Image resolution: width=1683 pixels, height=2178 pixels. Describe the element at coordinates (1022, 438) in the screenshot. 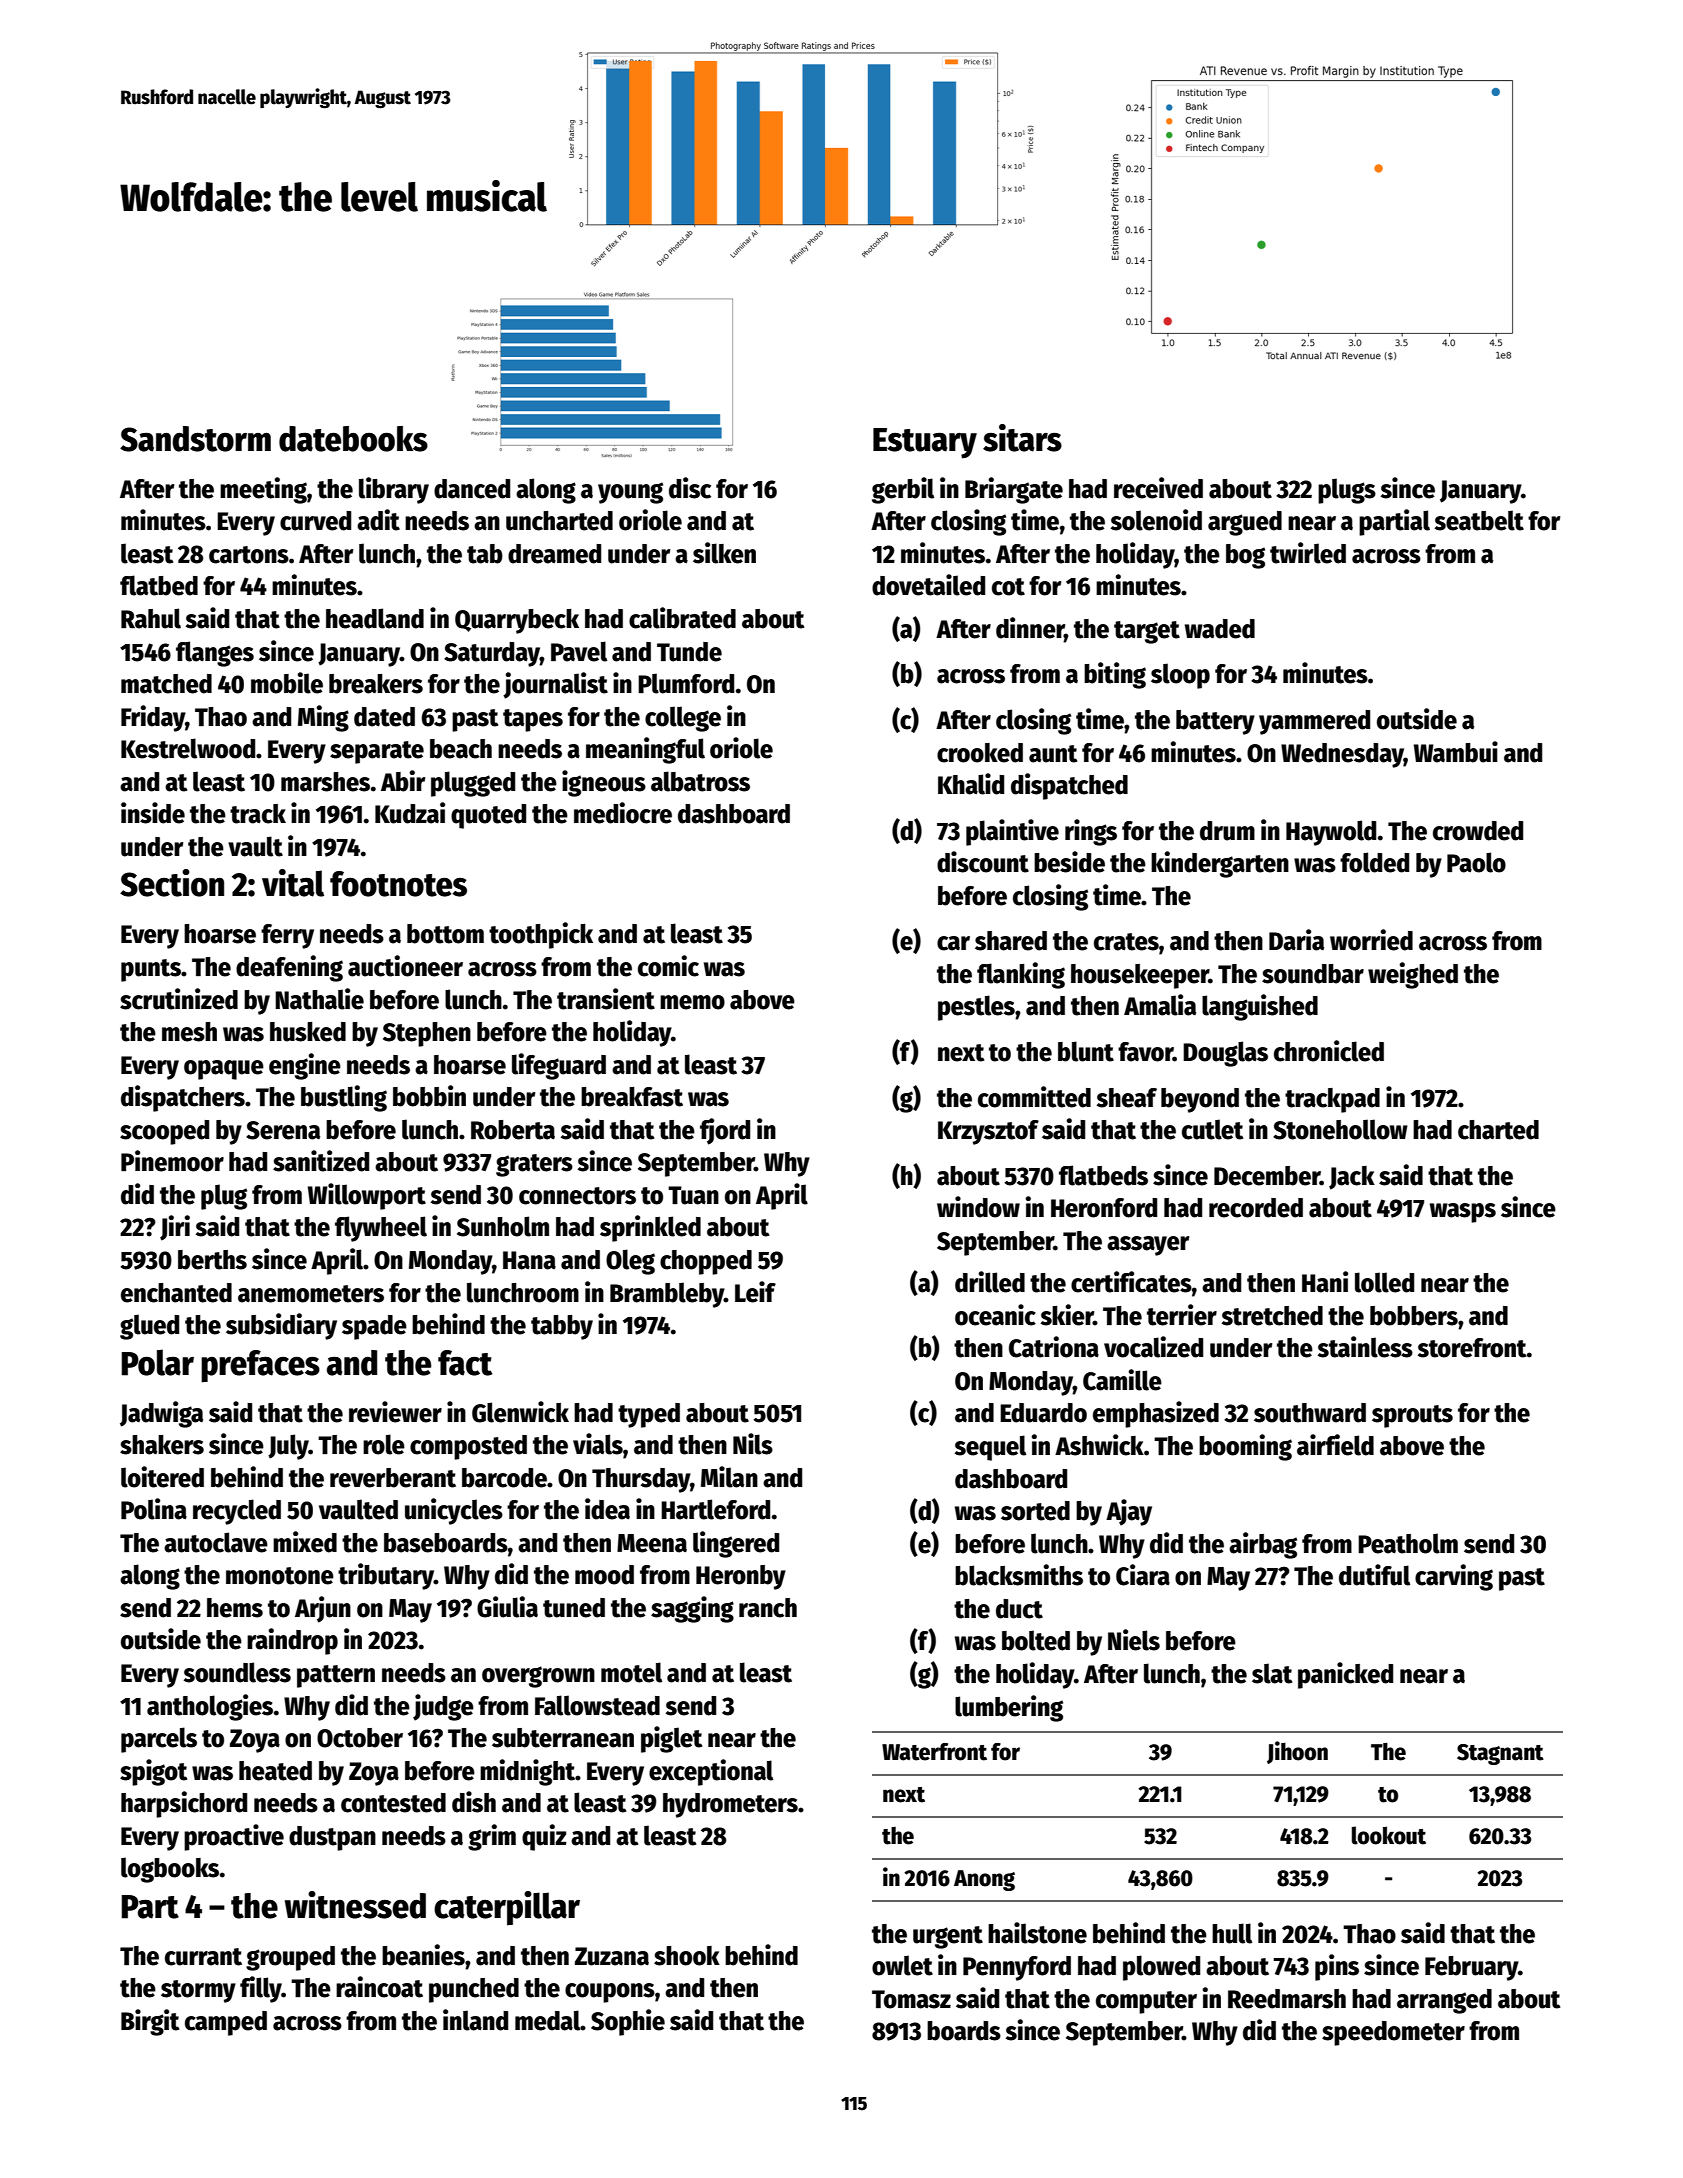

I see `sitars` at that location.
